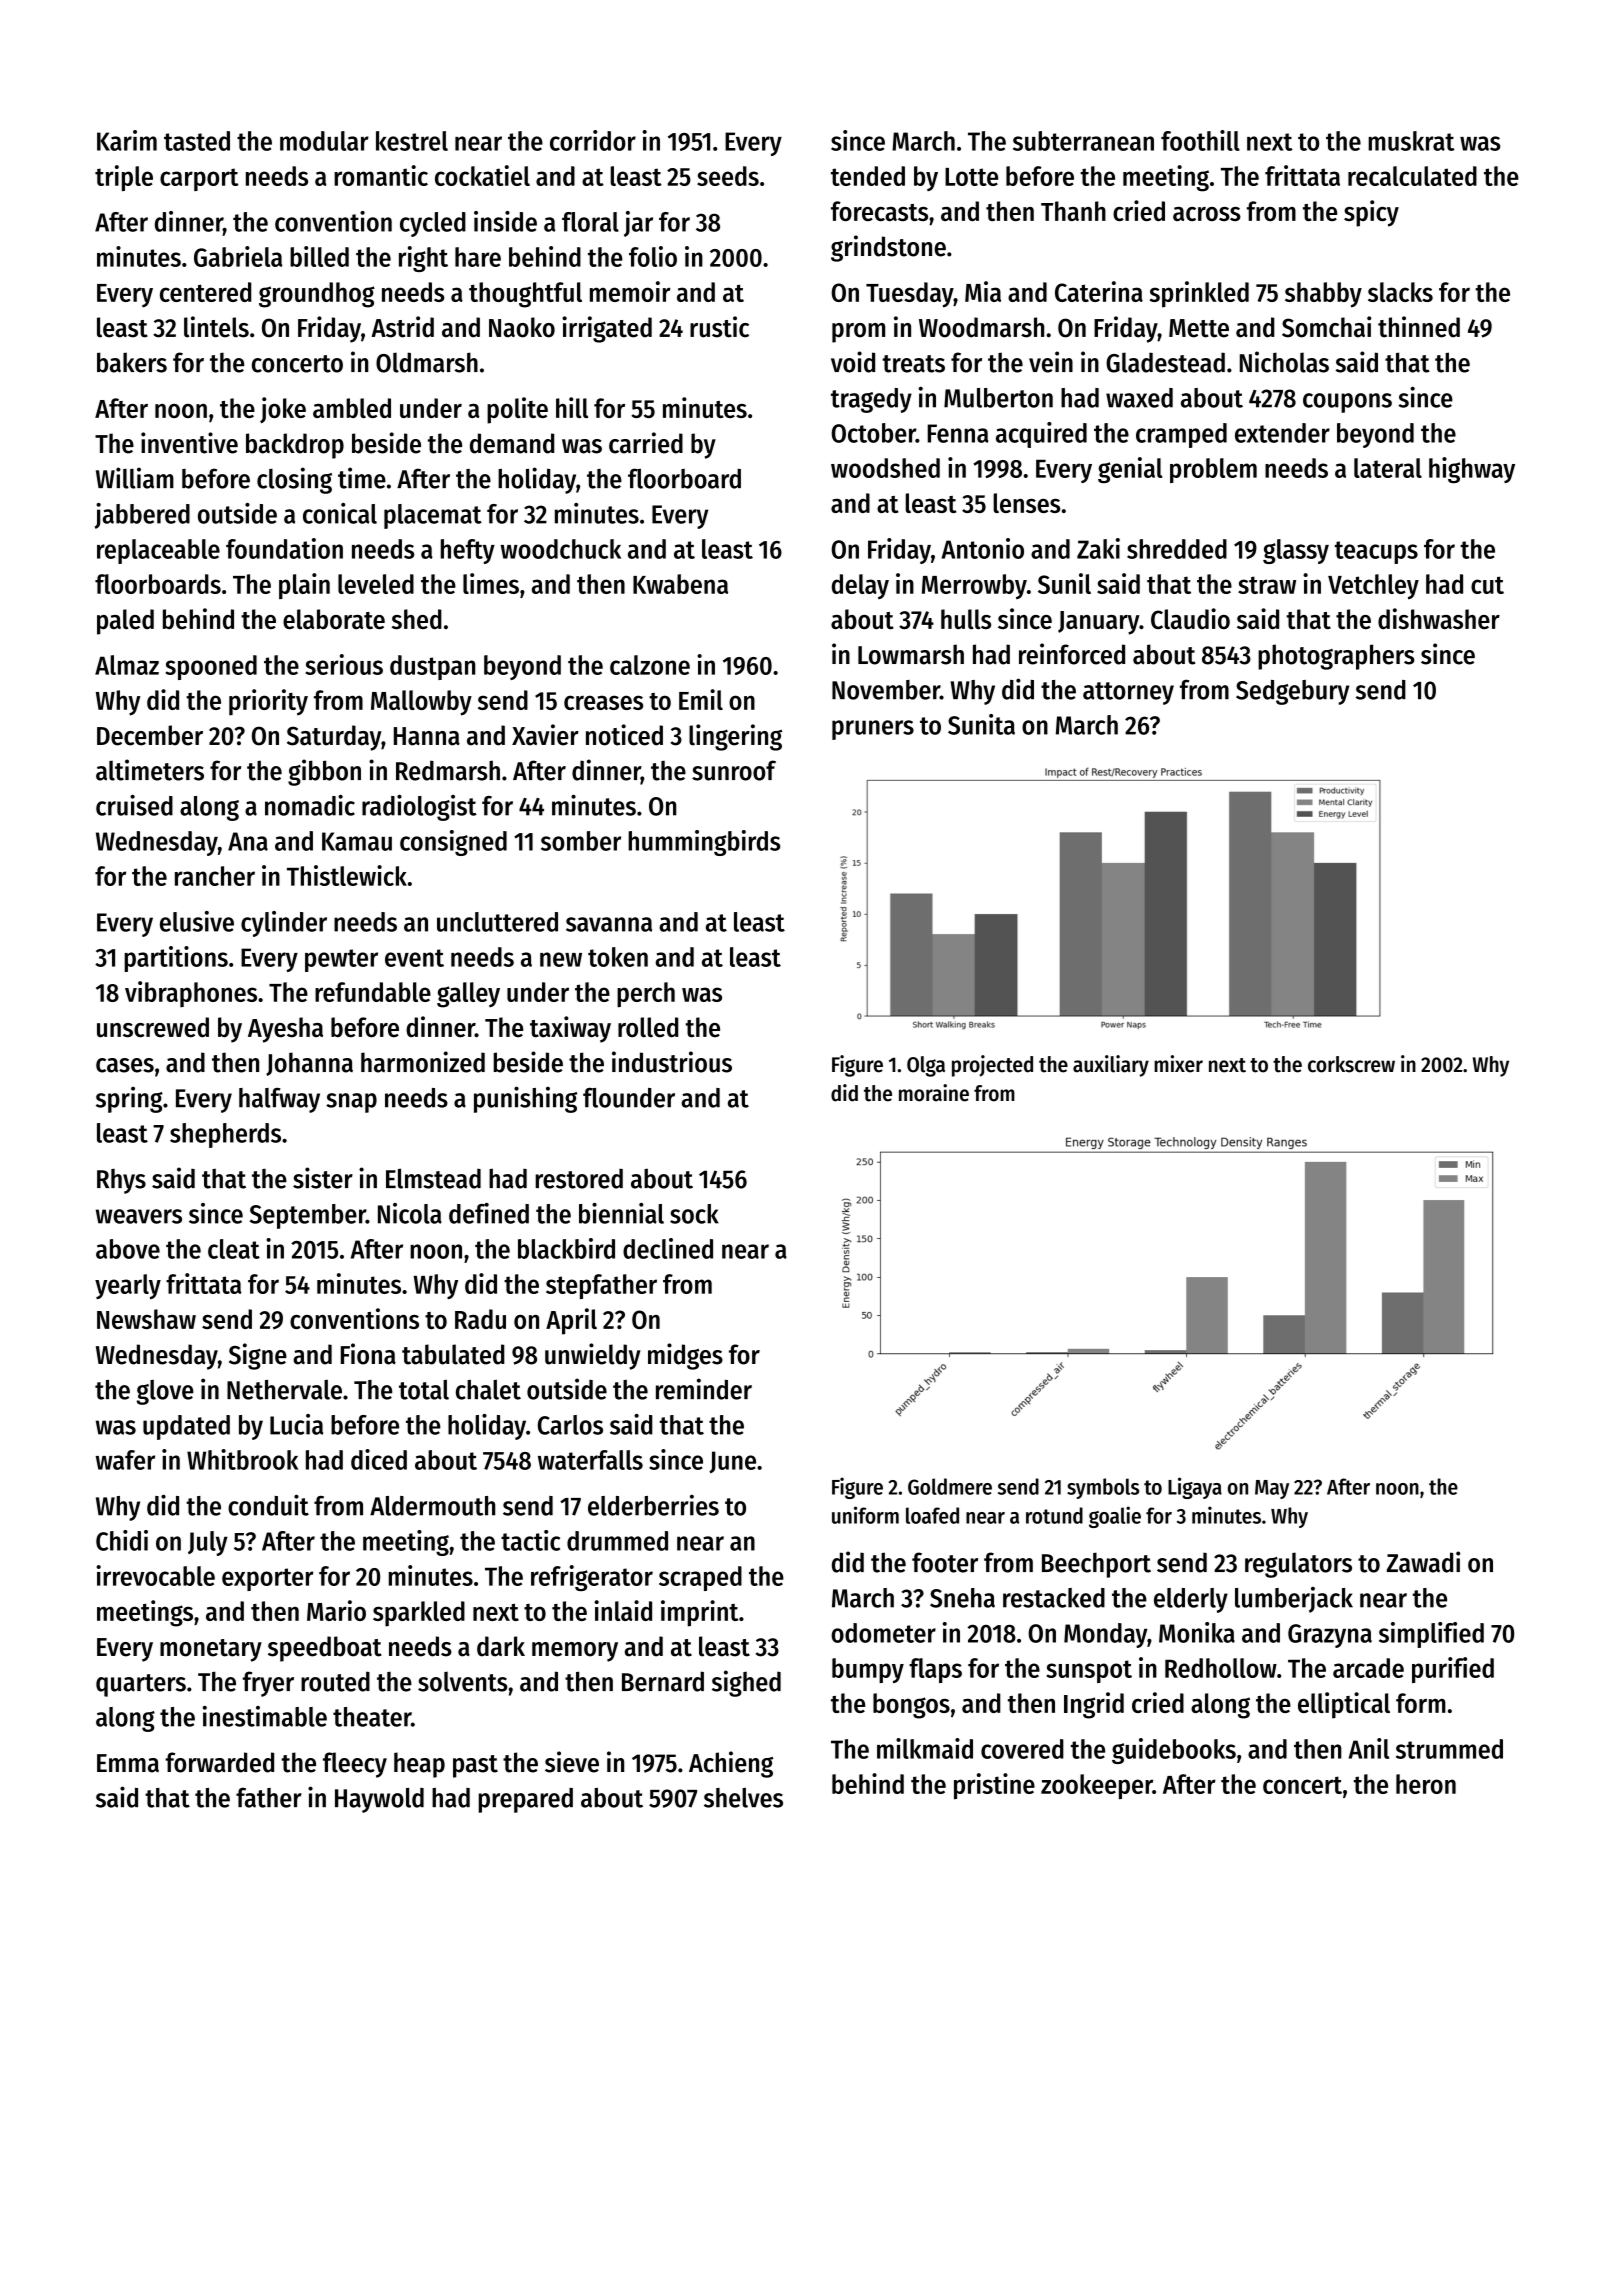 This screenshot has width=1620, height=2292. Describe the element at coordinates (1423, 1562) in the screenshot. I see `Zawadi` at that location.
